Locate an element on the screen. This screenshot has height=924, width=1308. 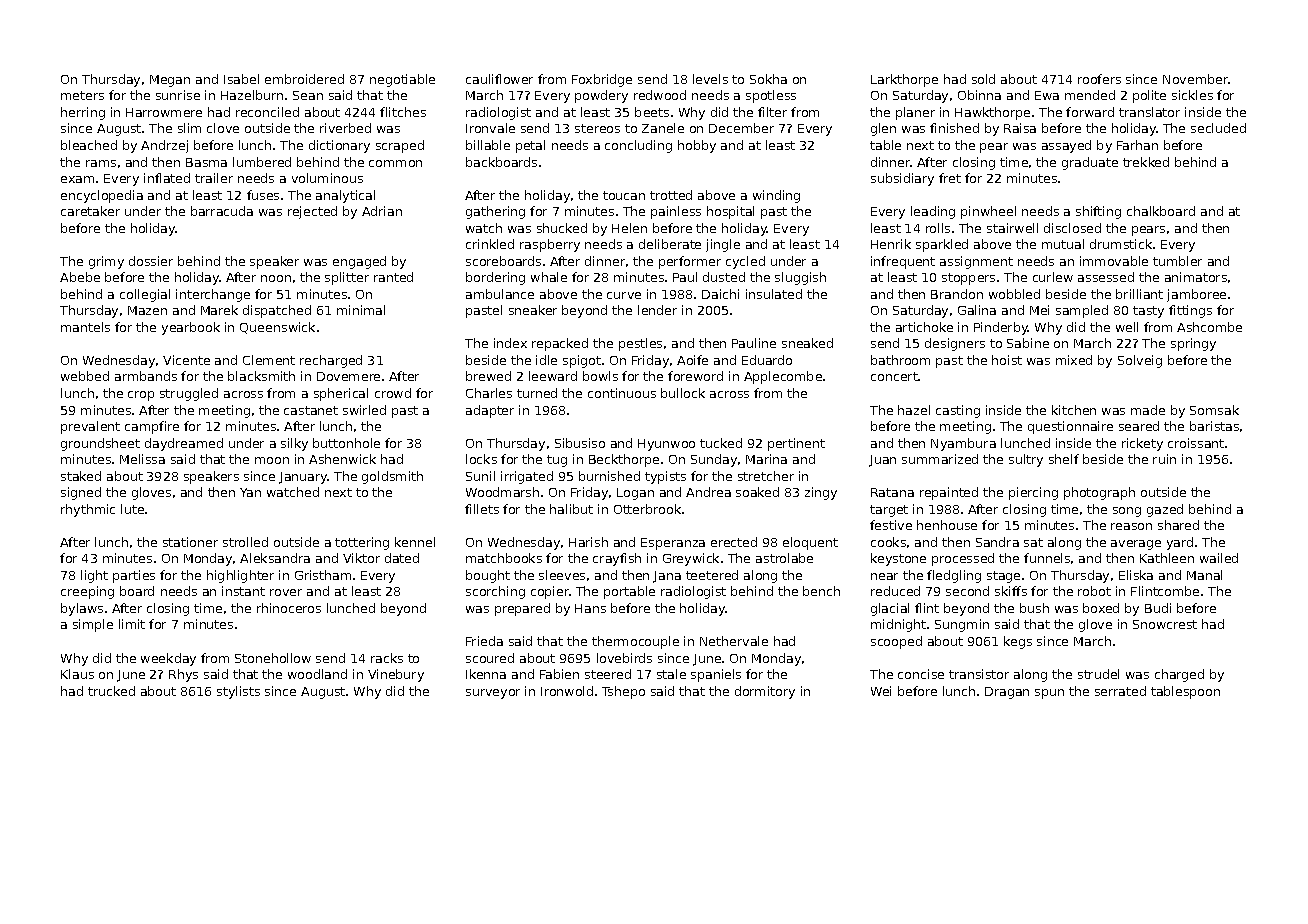
bordering is located at coordinates (495, 278).
